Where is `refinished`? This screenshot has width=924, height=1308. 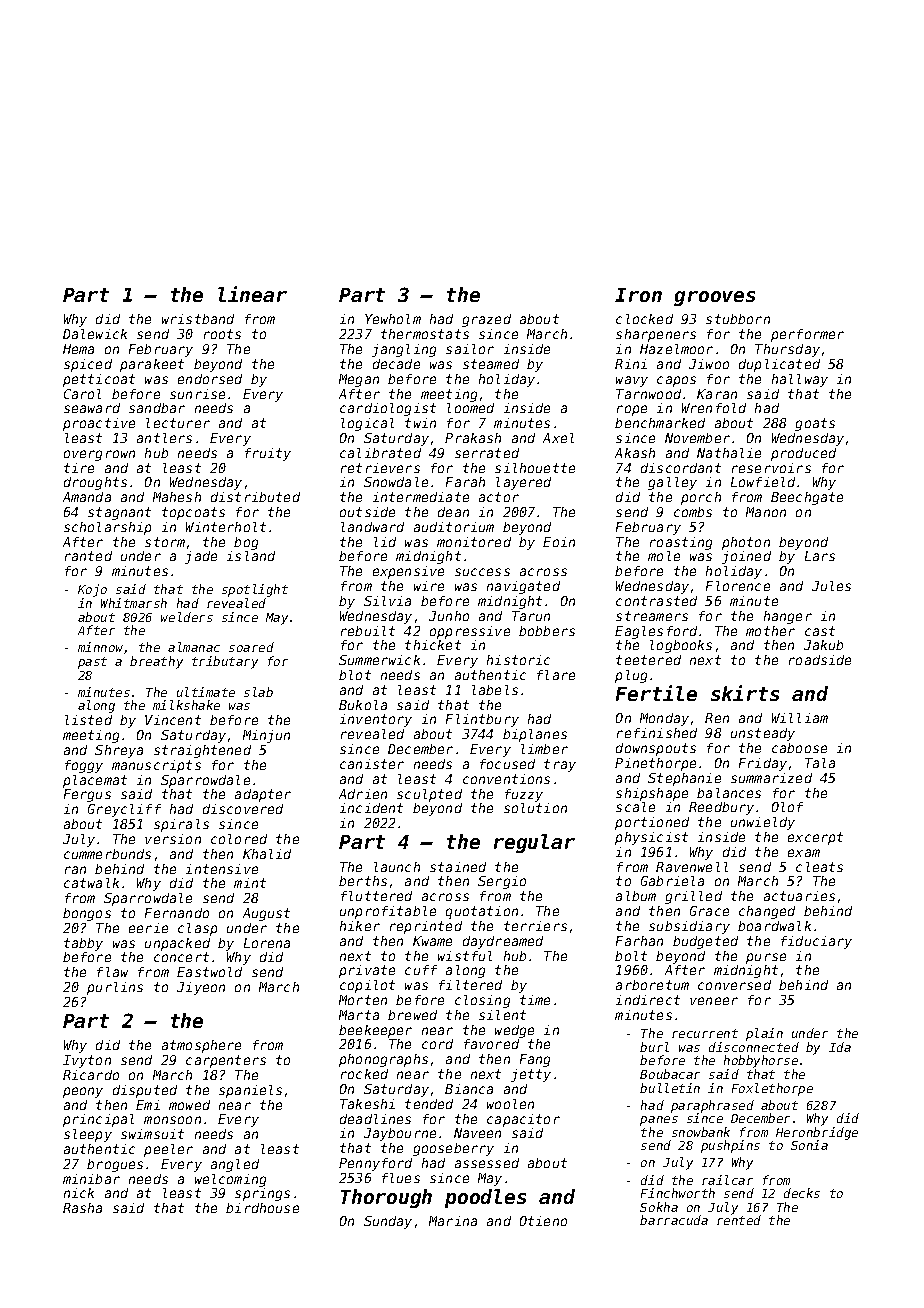
refinished is located at coordinates (657, 733).
